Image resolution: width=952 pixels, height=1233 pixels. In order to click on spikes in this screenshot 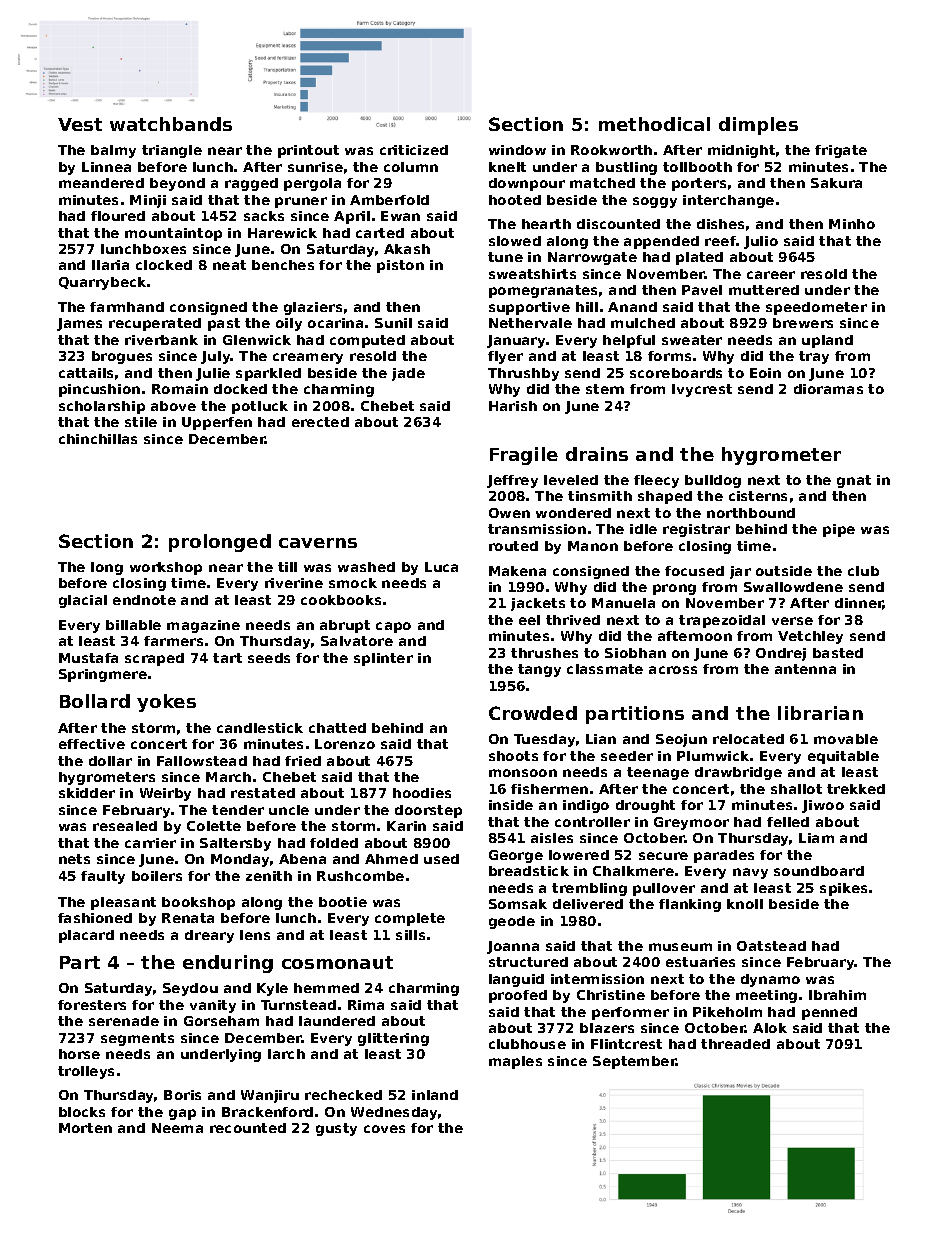, I will do `click(843, 889)`.
